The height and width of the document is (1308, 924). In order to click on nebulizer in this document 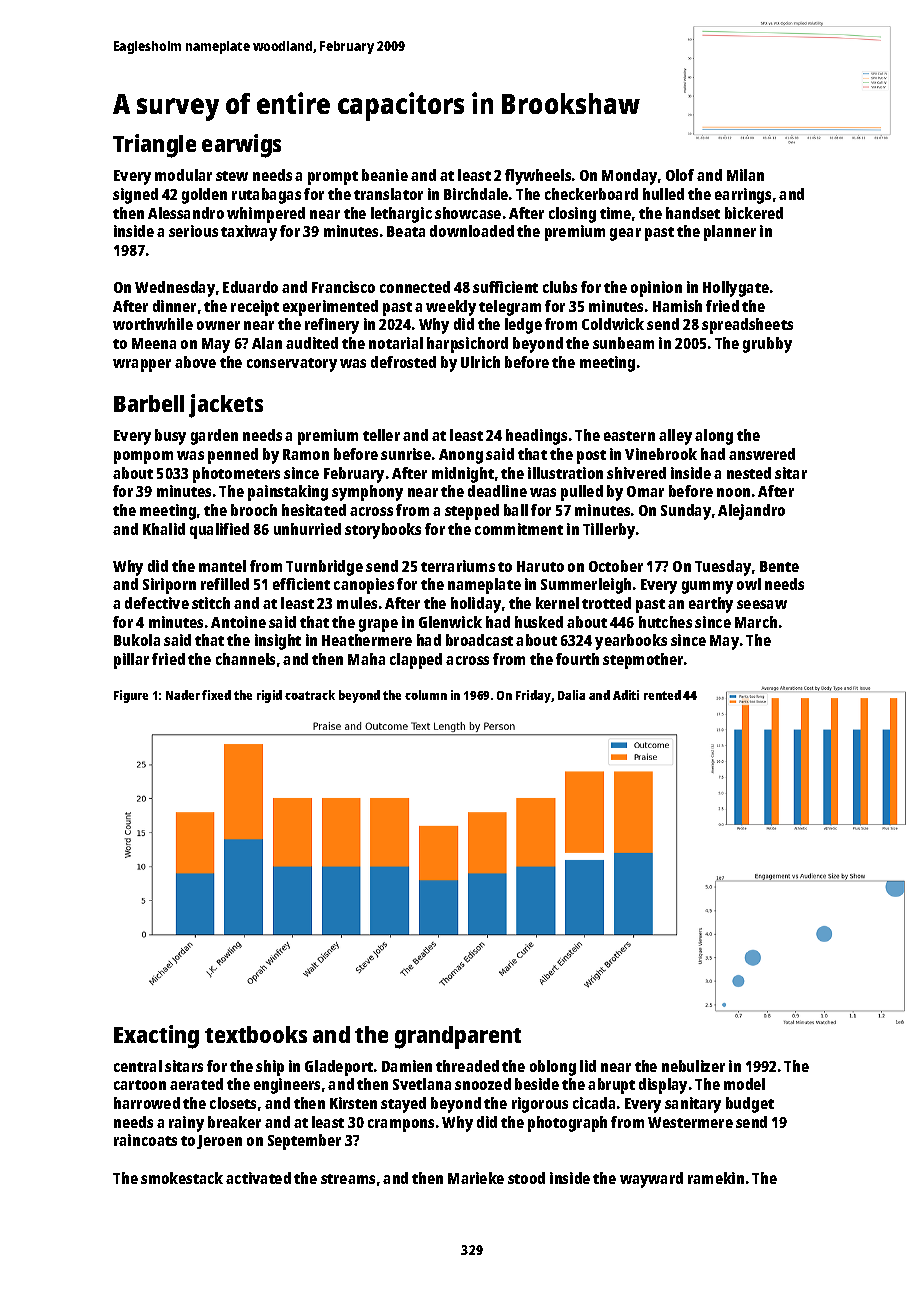, I will do `click(693, 1066)`.
